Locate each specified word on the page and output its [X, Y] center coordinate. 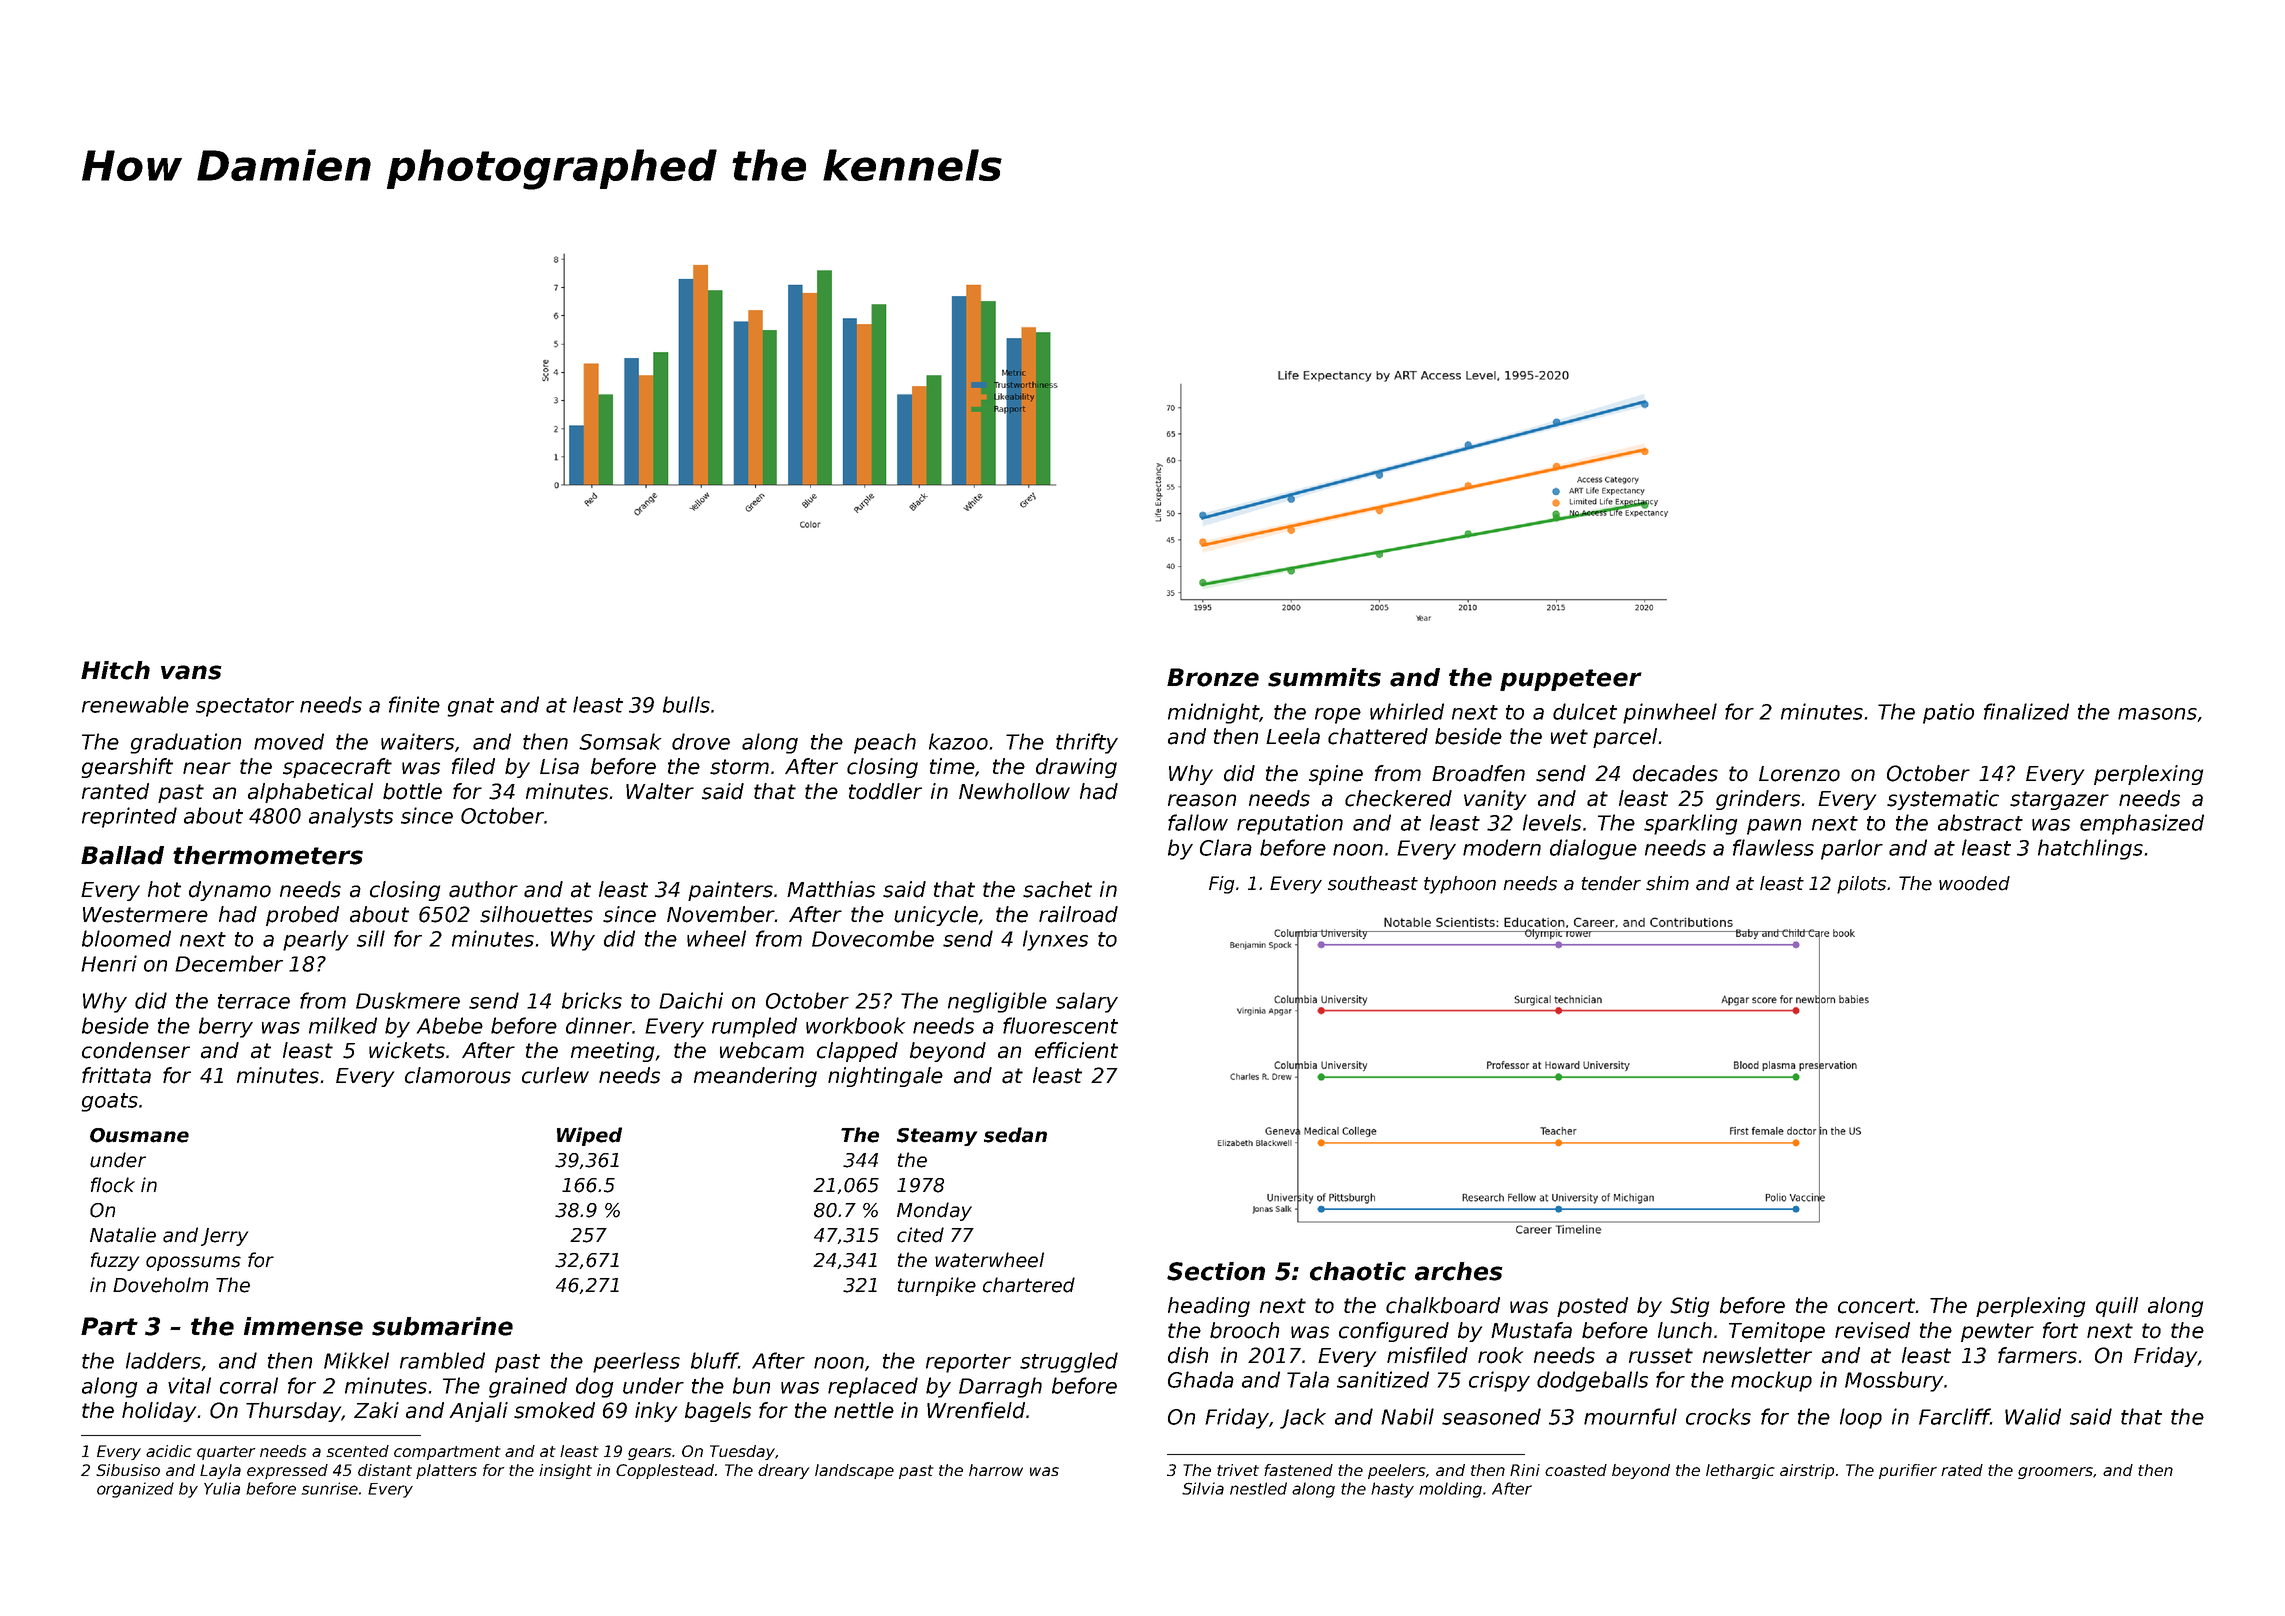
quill [2117, 1307]
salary [1087, 1002]
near [207, 768]
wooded [1974, 883]
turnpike [937, 1286]
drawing [1076, 768]
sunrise [330, 1488]
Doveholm [160, 1285]
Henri [109, 963]
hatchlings [2090, 849]
